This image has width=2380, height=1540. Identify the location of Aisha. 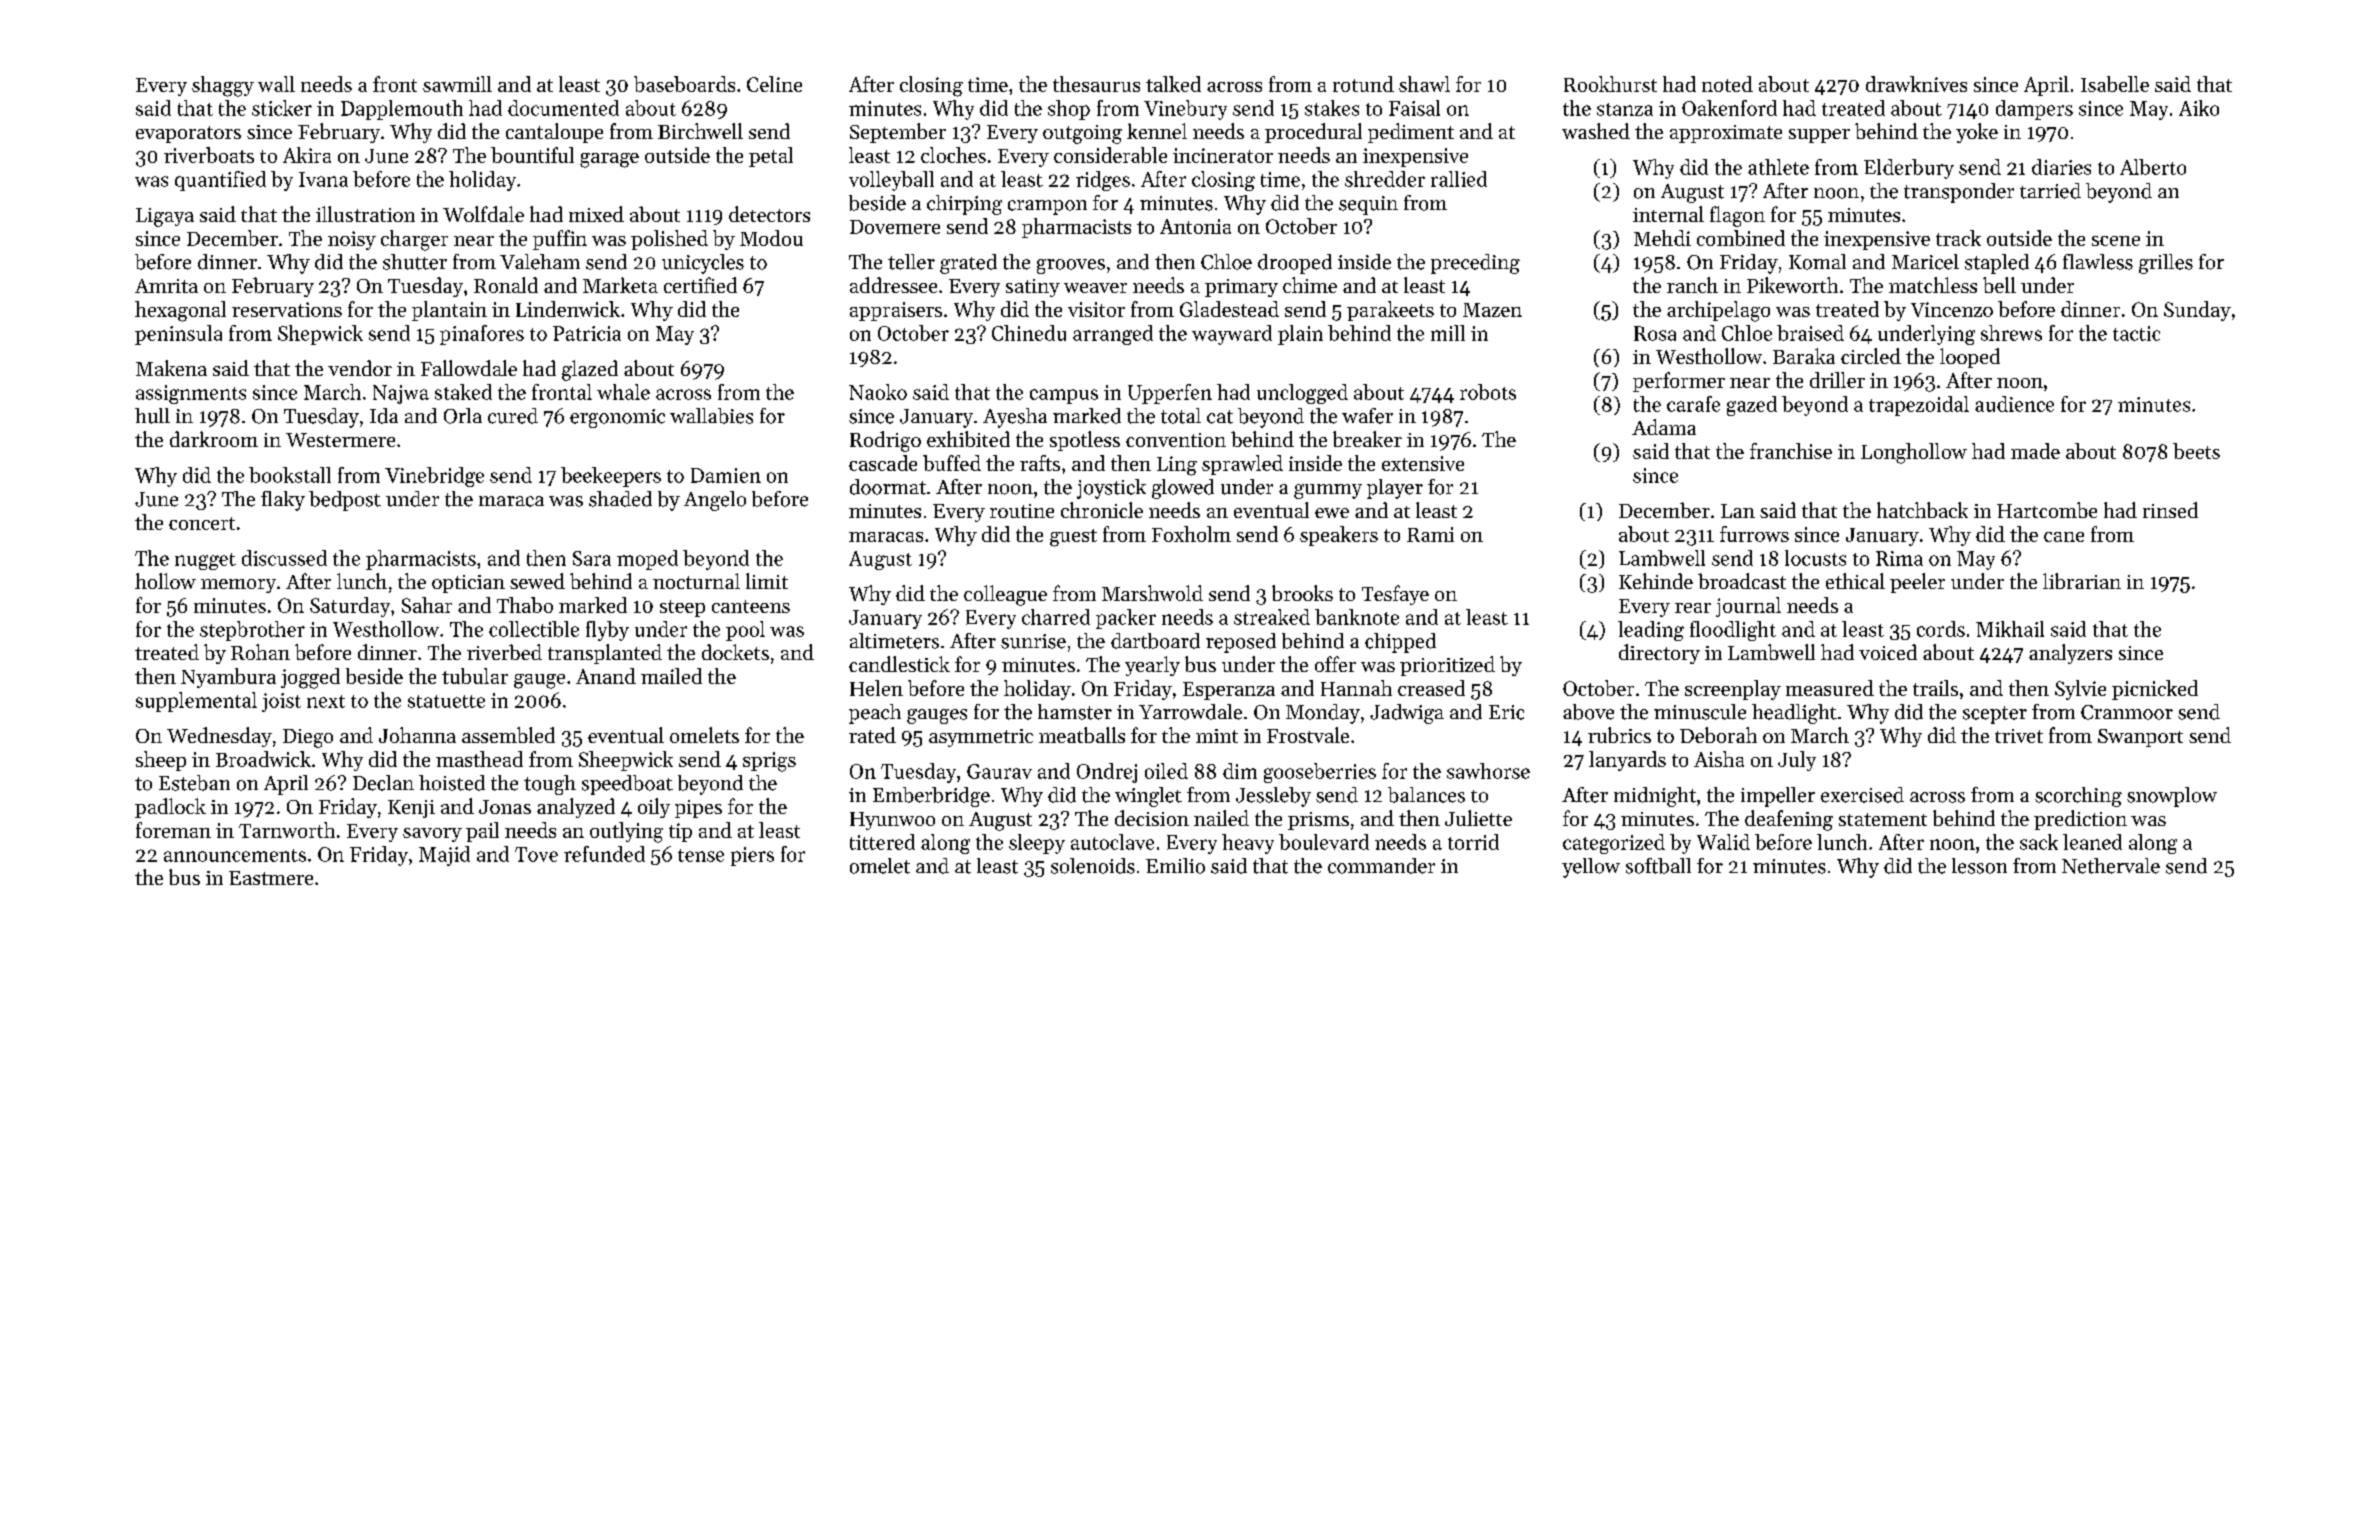
(1719, 759).
